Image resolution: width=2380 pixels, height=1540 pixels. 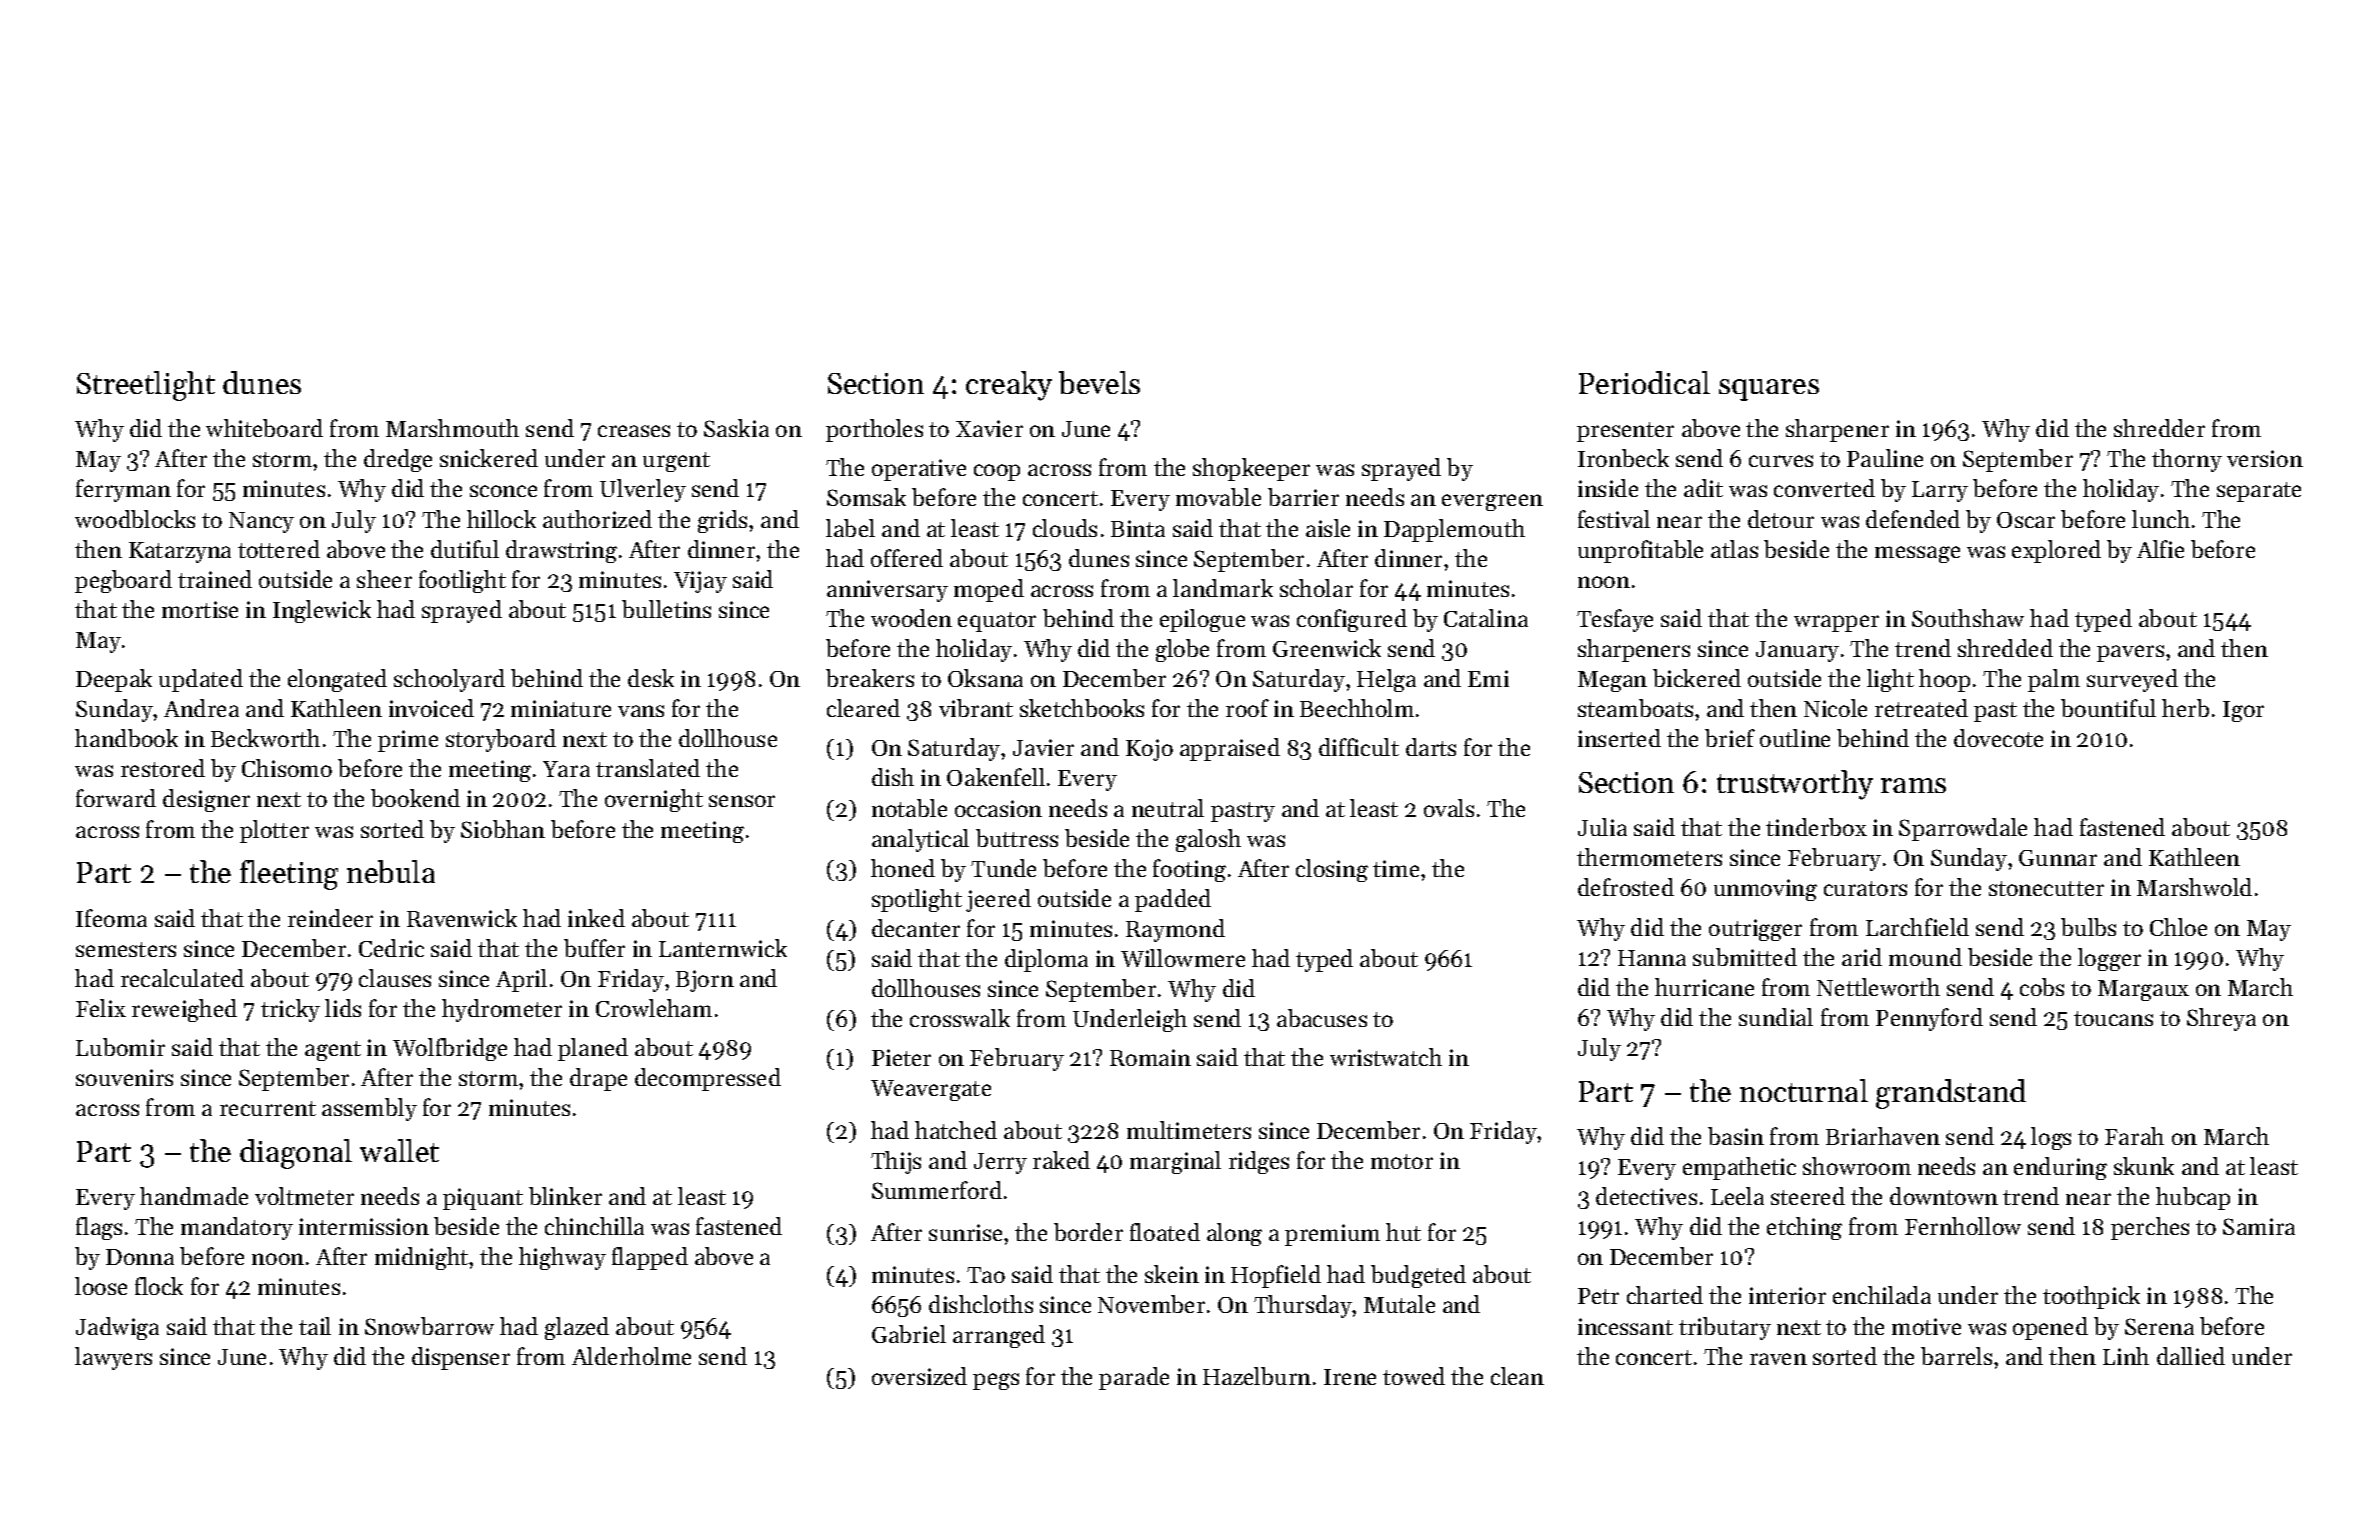 I want to click on buttress, so click(x=1017, y=838).
